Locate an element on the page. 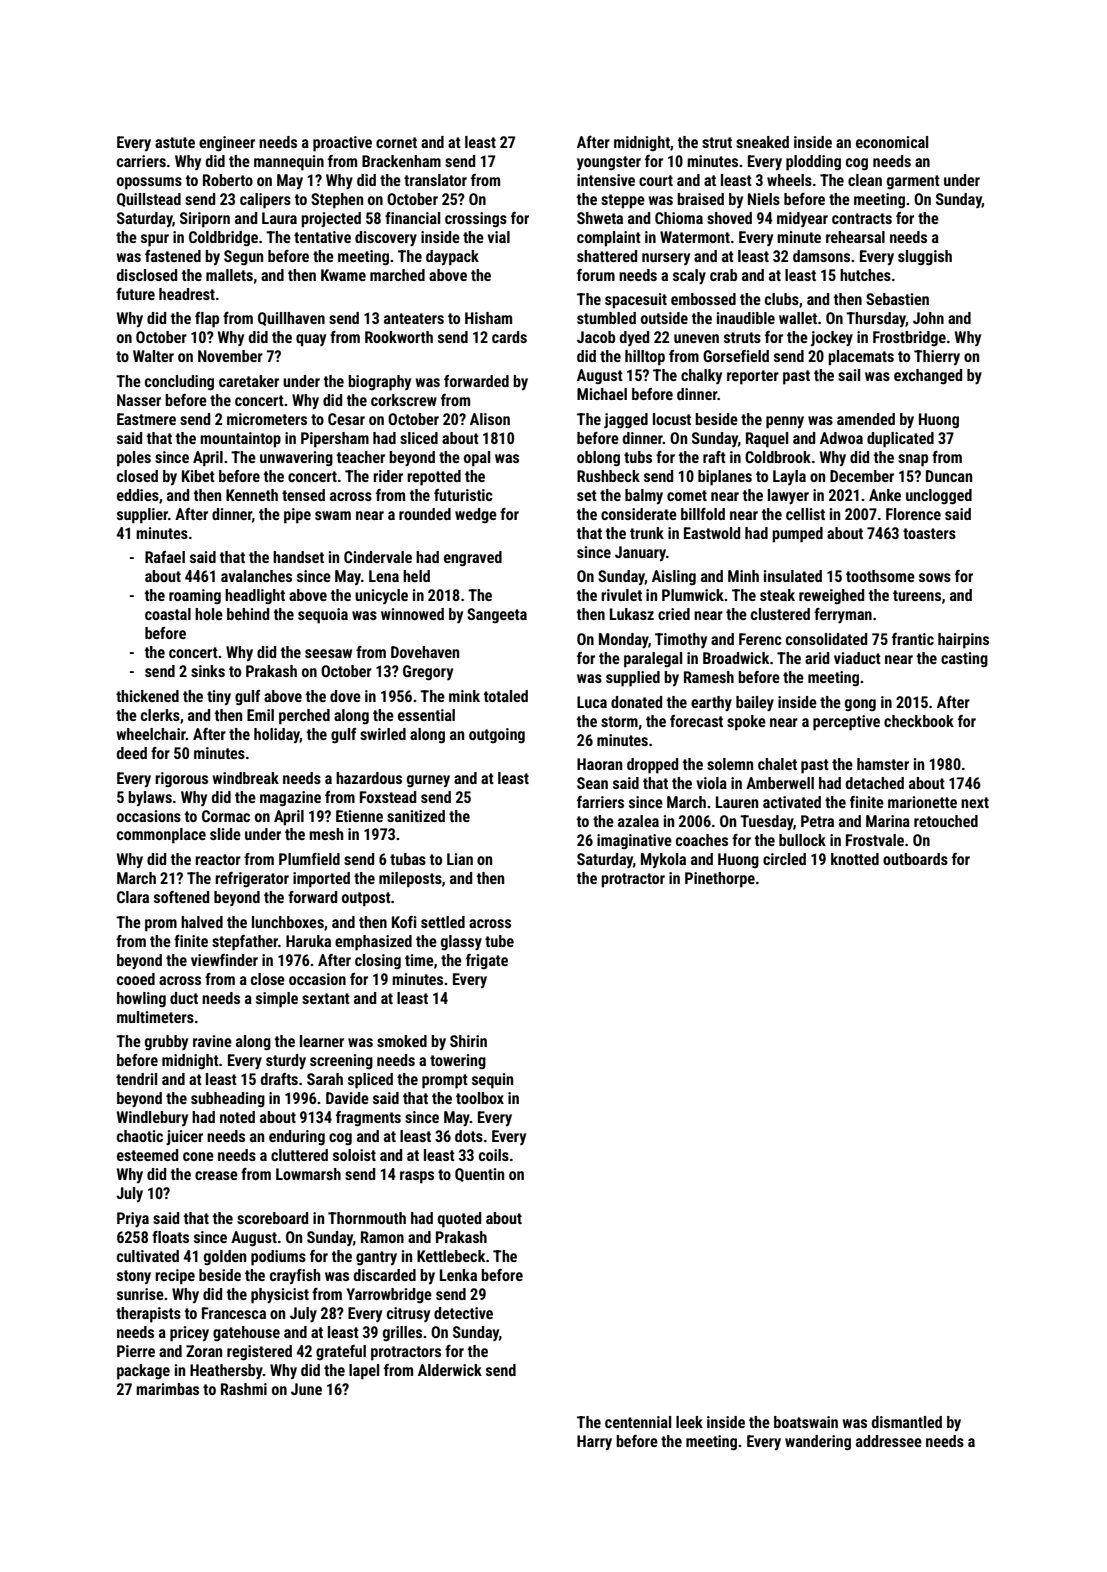 The height and width of the page is (1572, 1107). storm is located at coordinates (619, 721).
